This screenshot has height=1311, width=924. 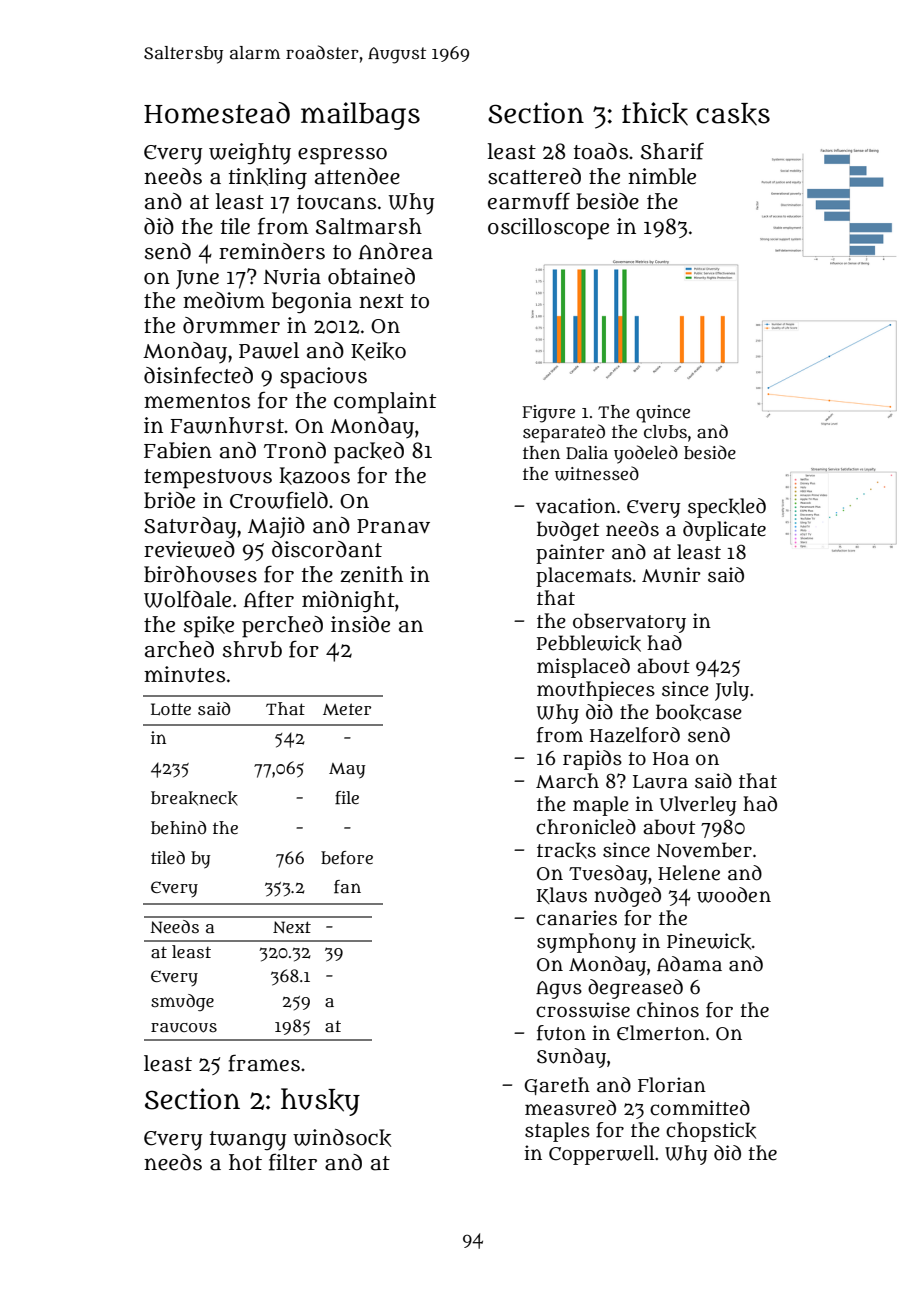 I want to click on hot, so click(x=245, y=1162).
